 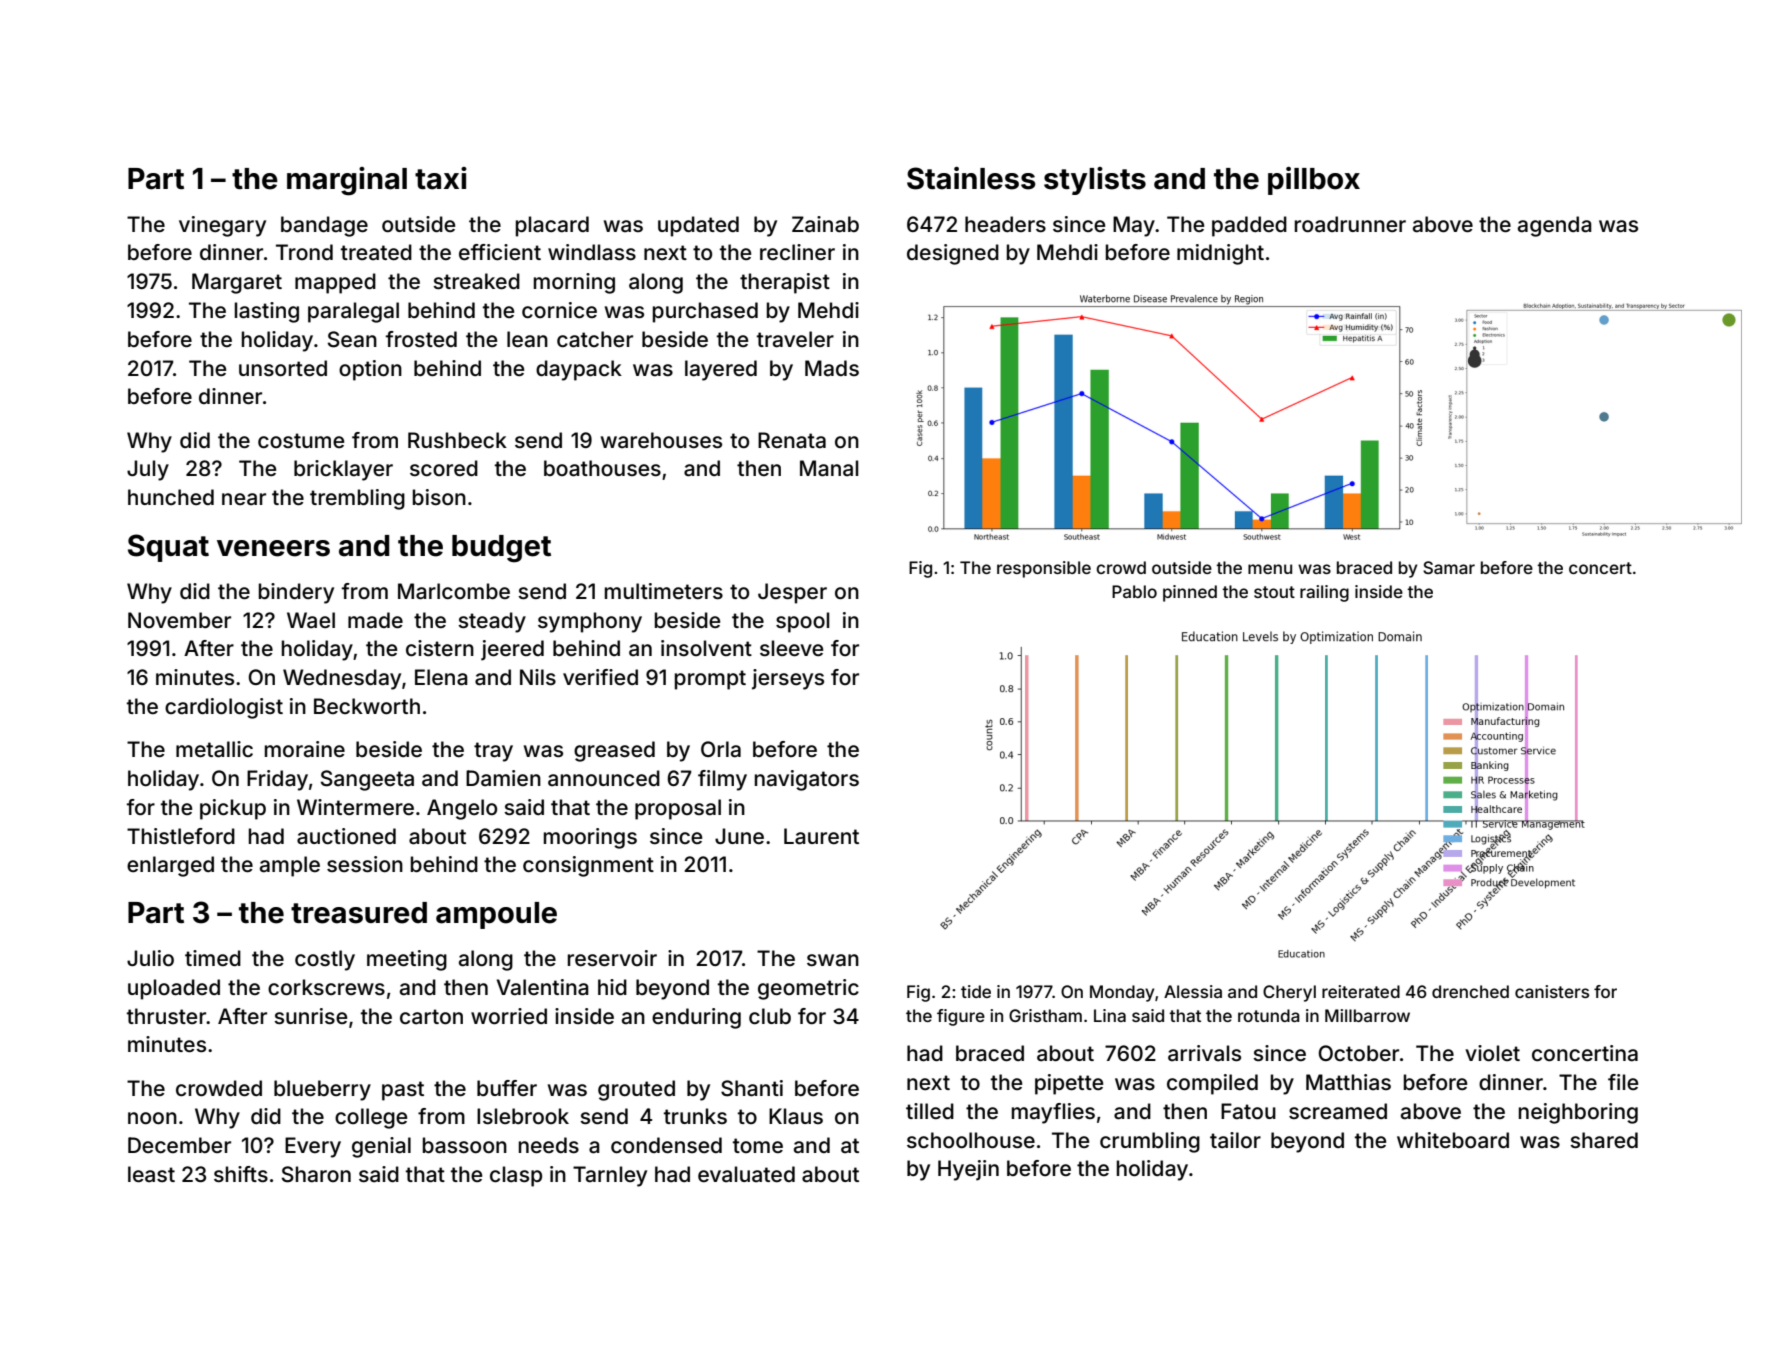 What do you see at coordinates (441, 677) in the screenshot?
I see `Elena` at bounding box center [441, 677].
